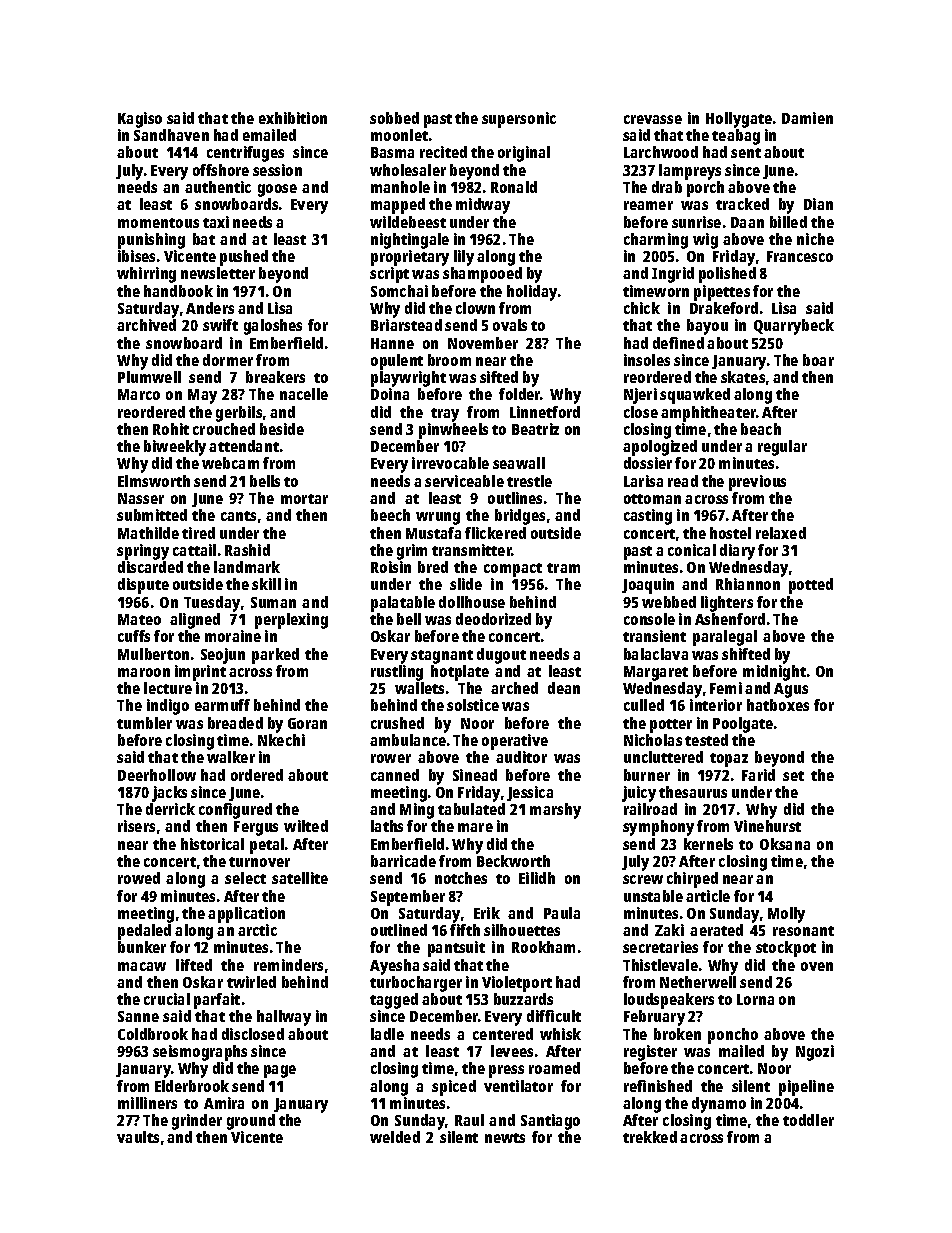 Image resolution: width=952 pixels, height=1233 pixels. I want to click on cuffs, so click(134, 636).
